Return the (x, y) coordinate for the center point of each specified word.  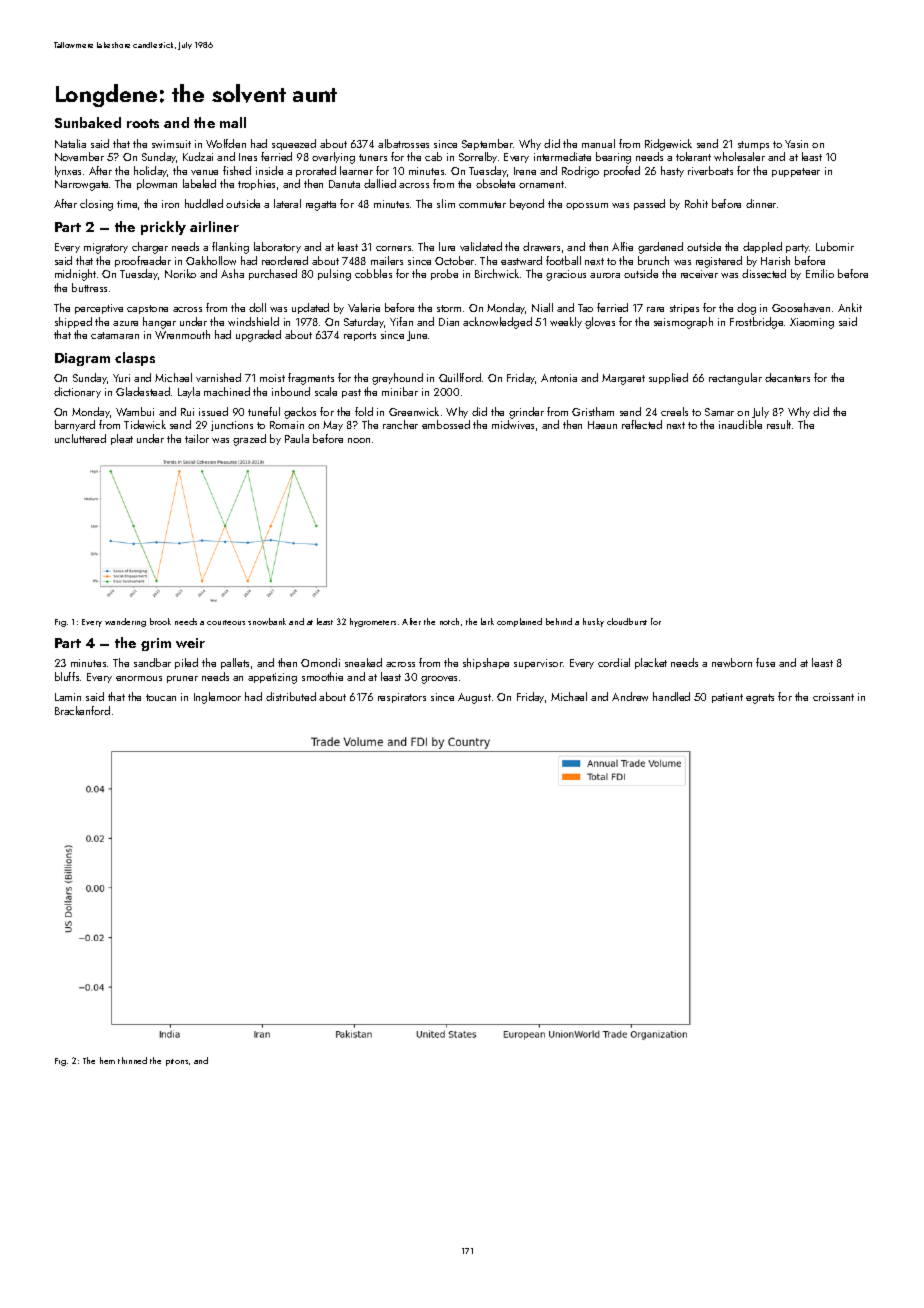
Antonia (559, 378)
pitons (177, 1062)
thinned (132, 1060)
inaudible (740, 424)
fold (364, 411)
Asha (232, 273)
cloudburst (627, 621)
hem (107, 1060)
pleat (122, 439)
